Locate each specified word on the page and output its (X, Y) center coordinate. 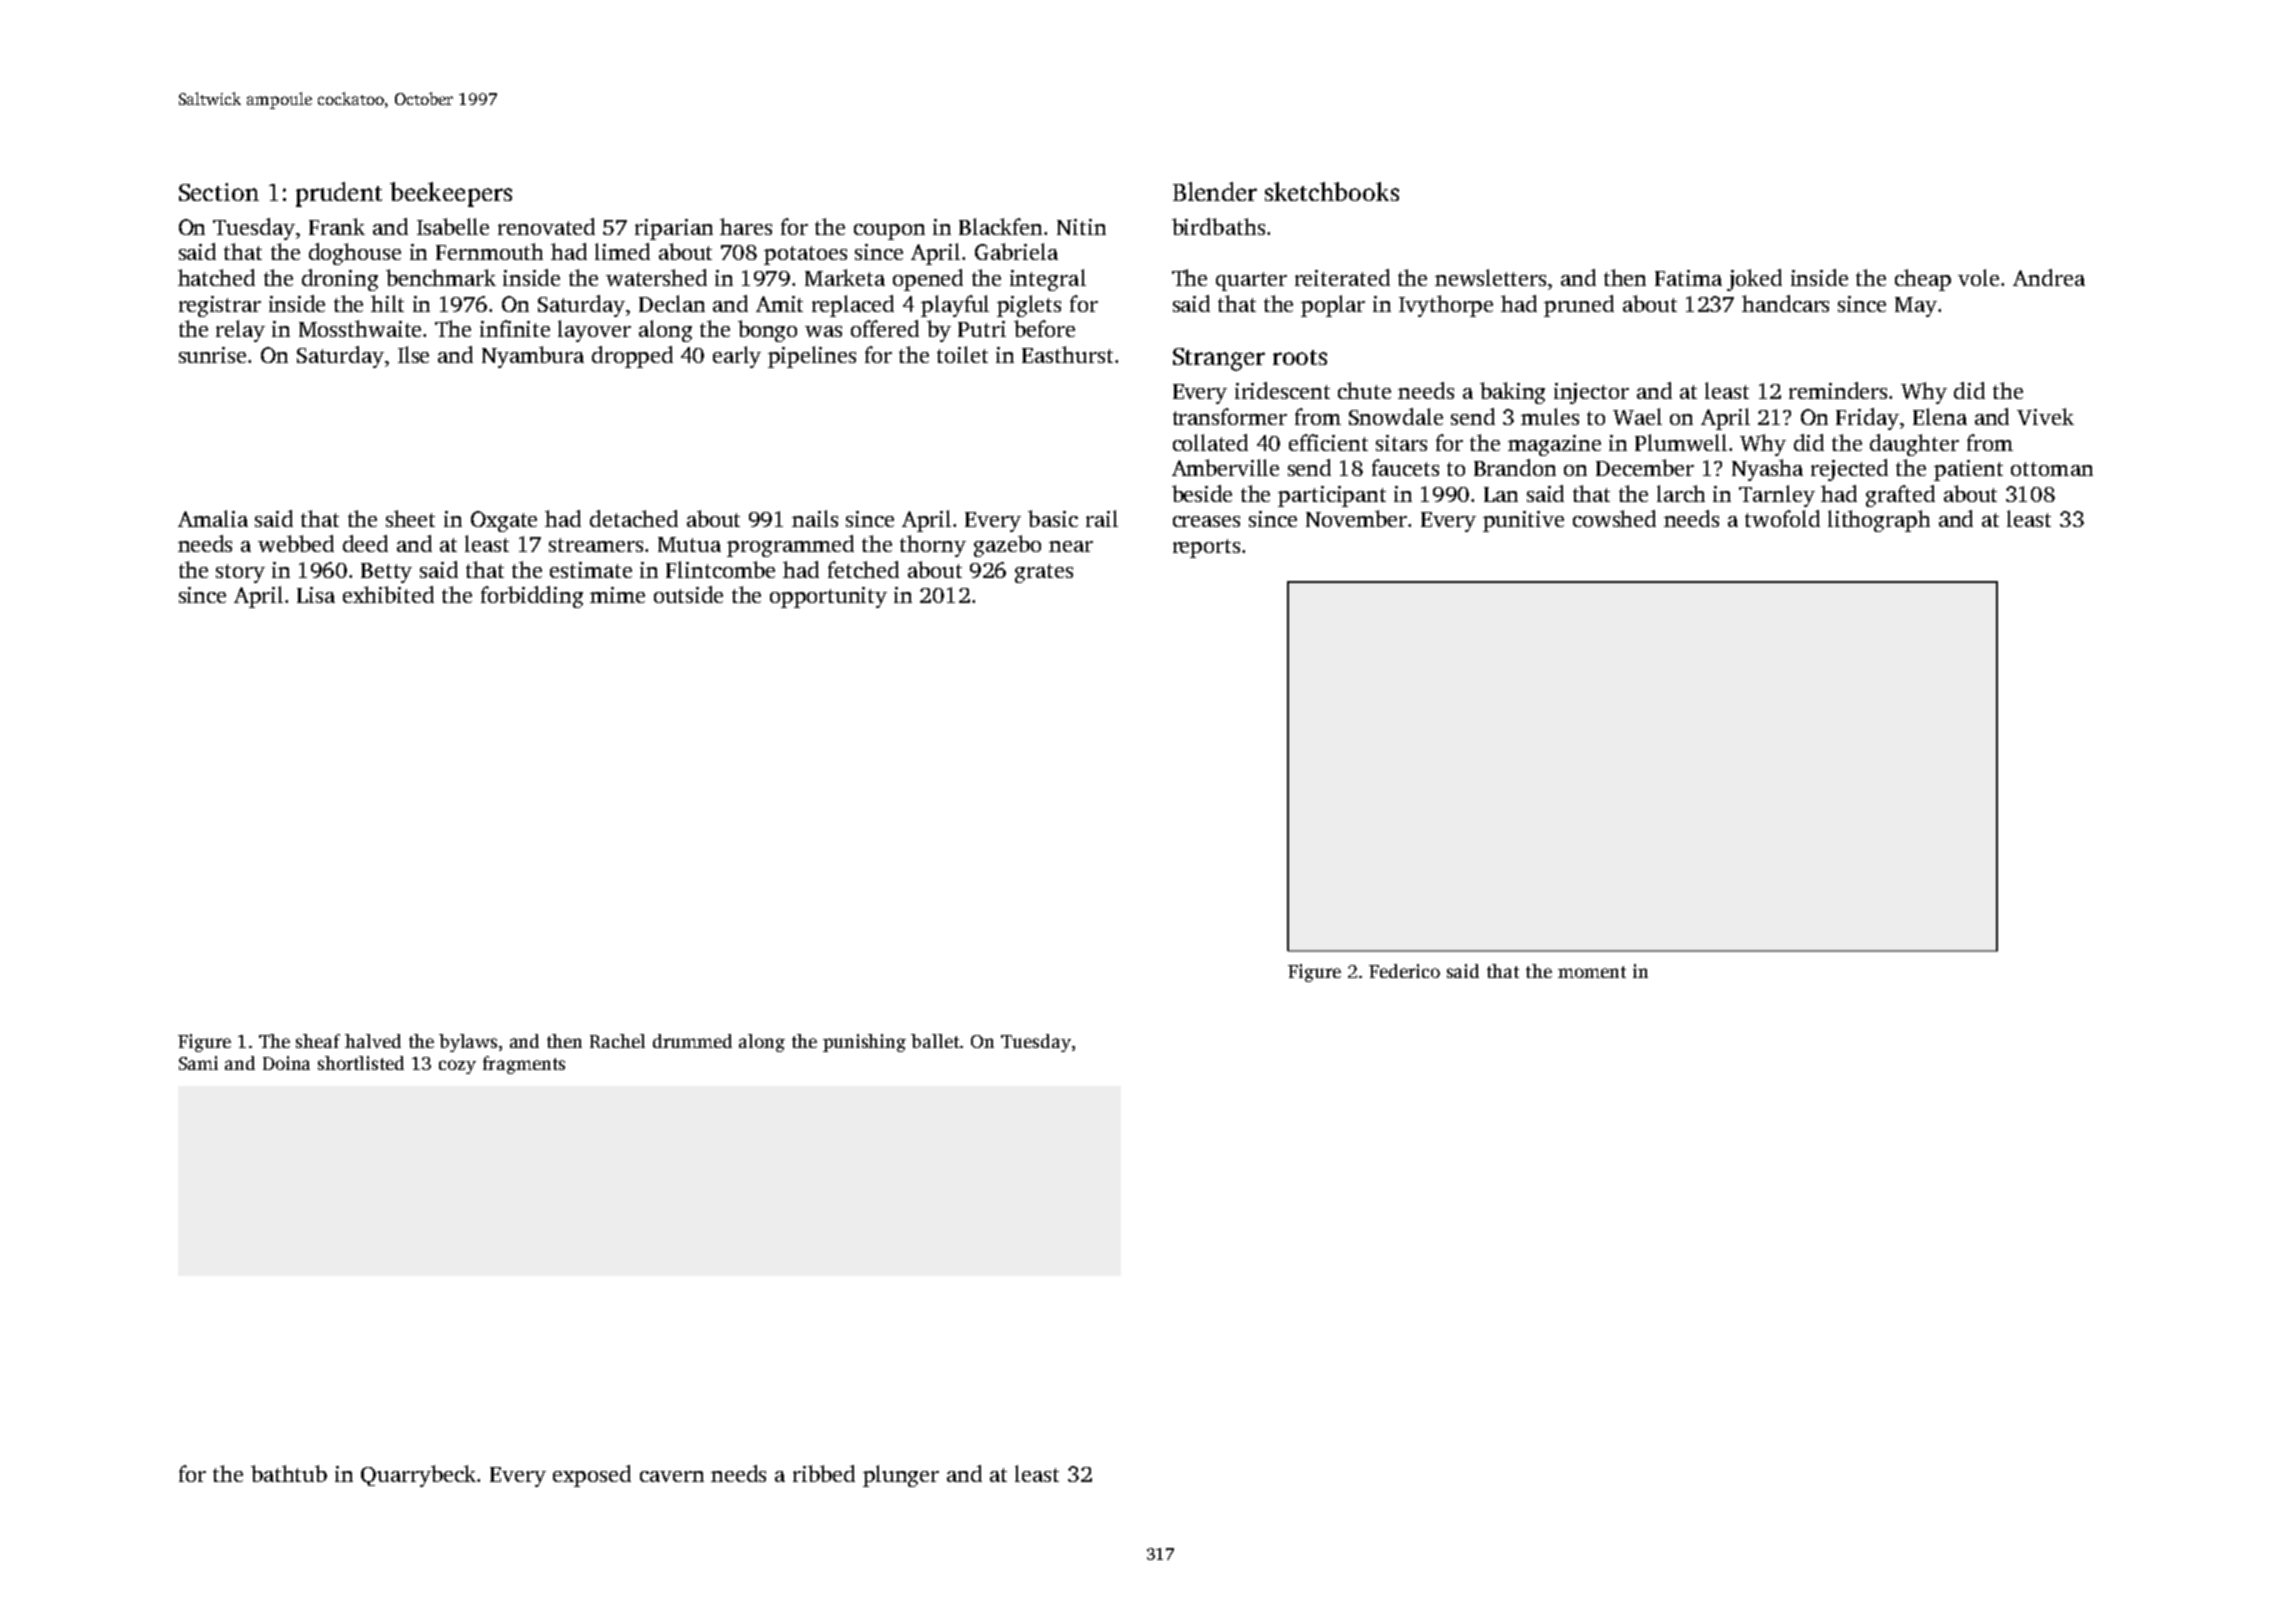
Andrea (2049, 277)
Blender (1215, 191)
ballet (935, 1041)
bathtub (289, 1473)
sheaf (318, 1041)
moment (1592, 972)
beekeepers (451, 194)
